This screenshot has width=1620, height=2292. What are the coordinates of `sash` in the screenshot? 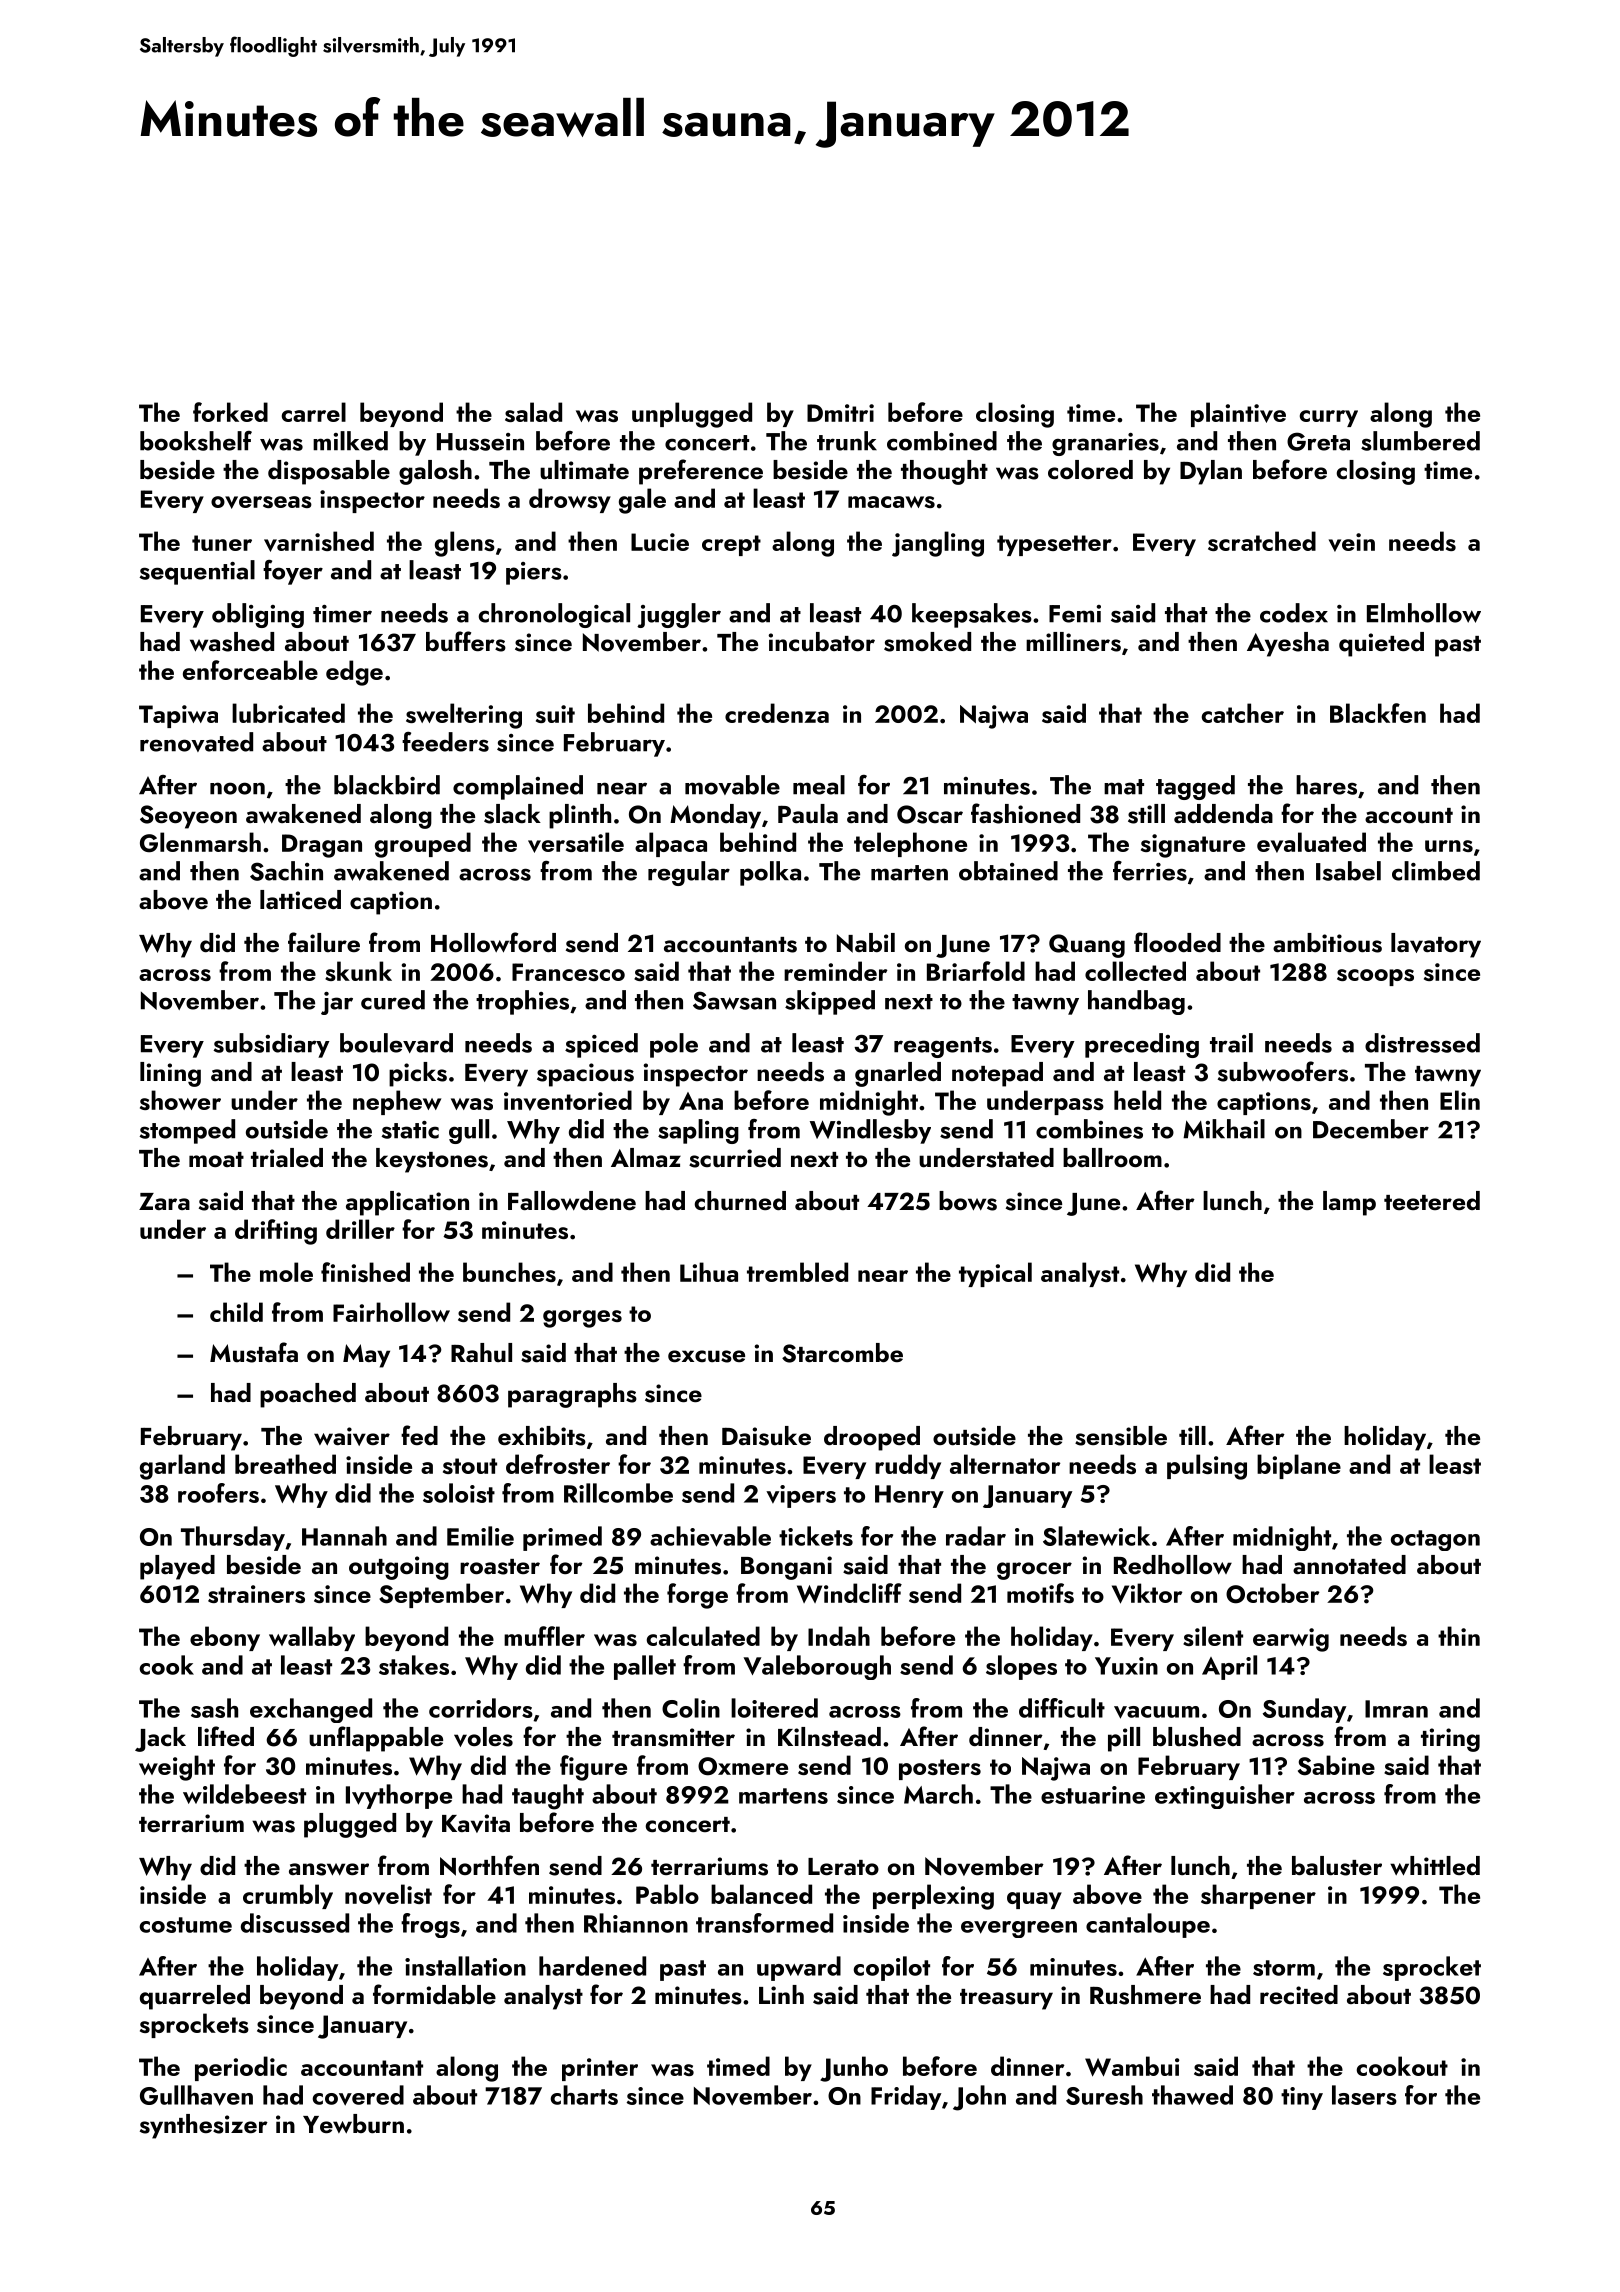 It's located at (214, 1708).
